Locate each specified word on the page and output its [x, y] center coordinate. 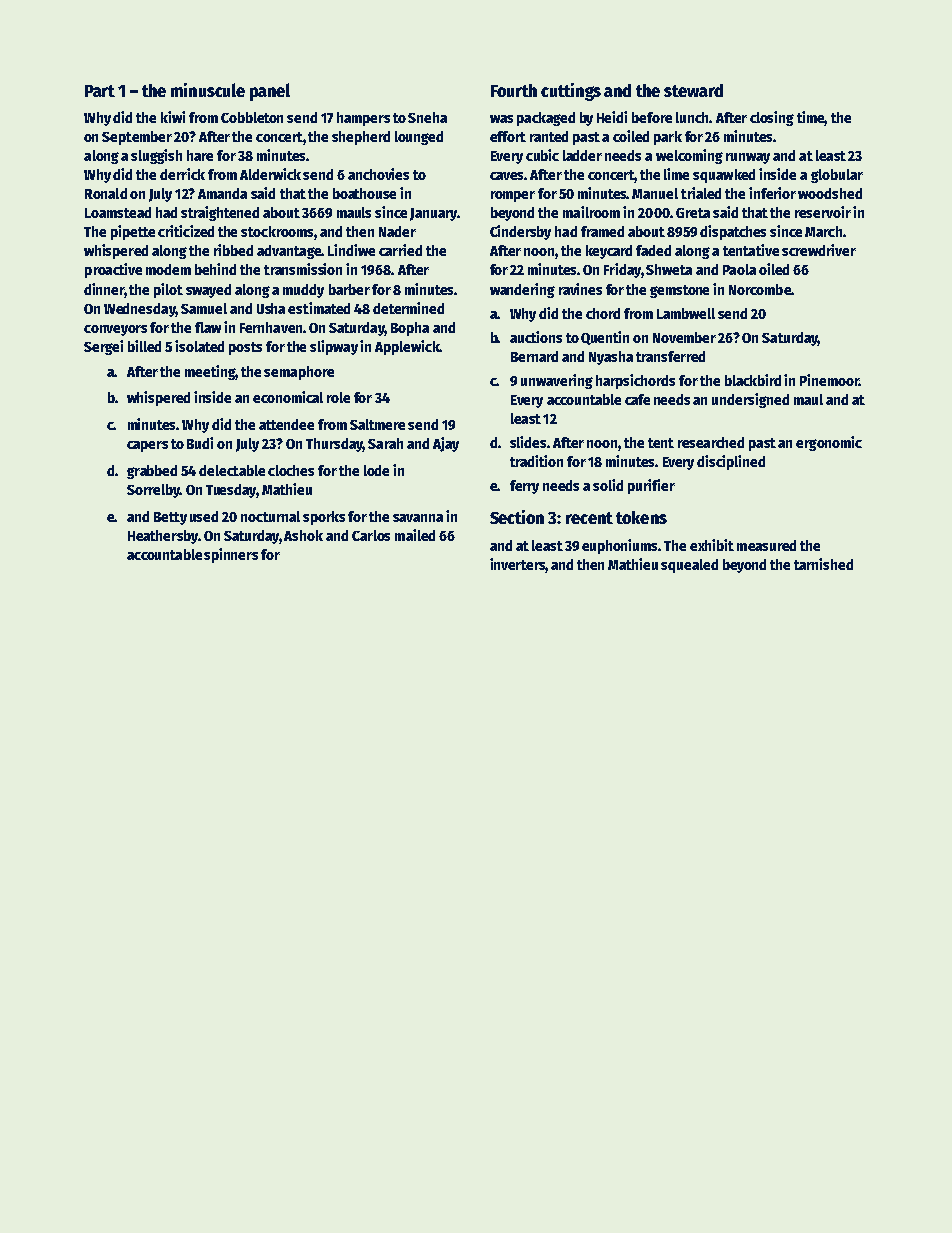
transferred [670, 356]
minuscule [208, 90]
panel [270, 92]
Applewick [407, 347]
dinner [104, 289]
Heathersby [163, 537]
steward [693, 90]
